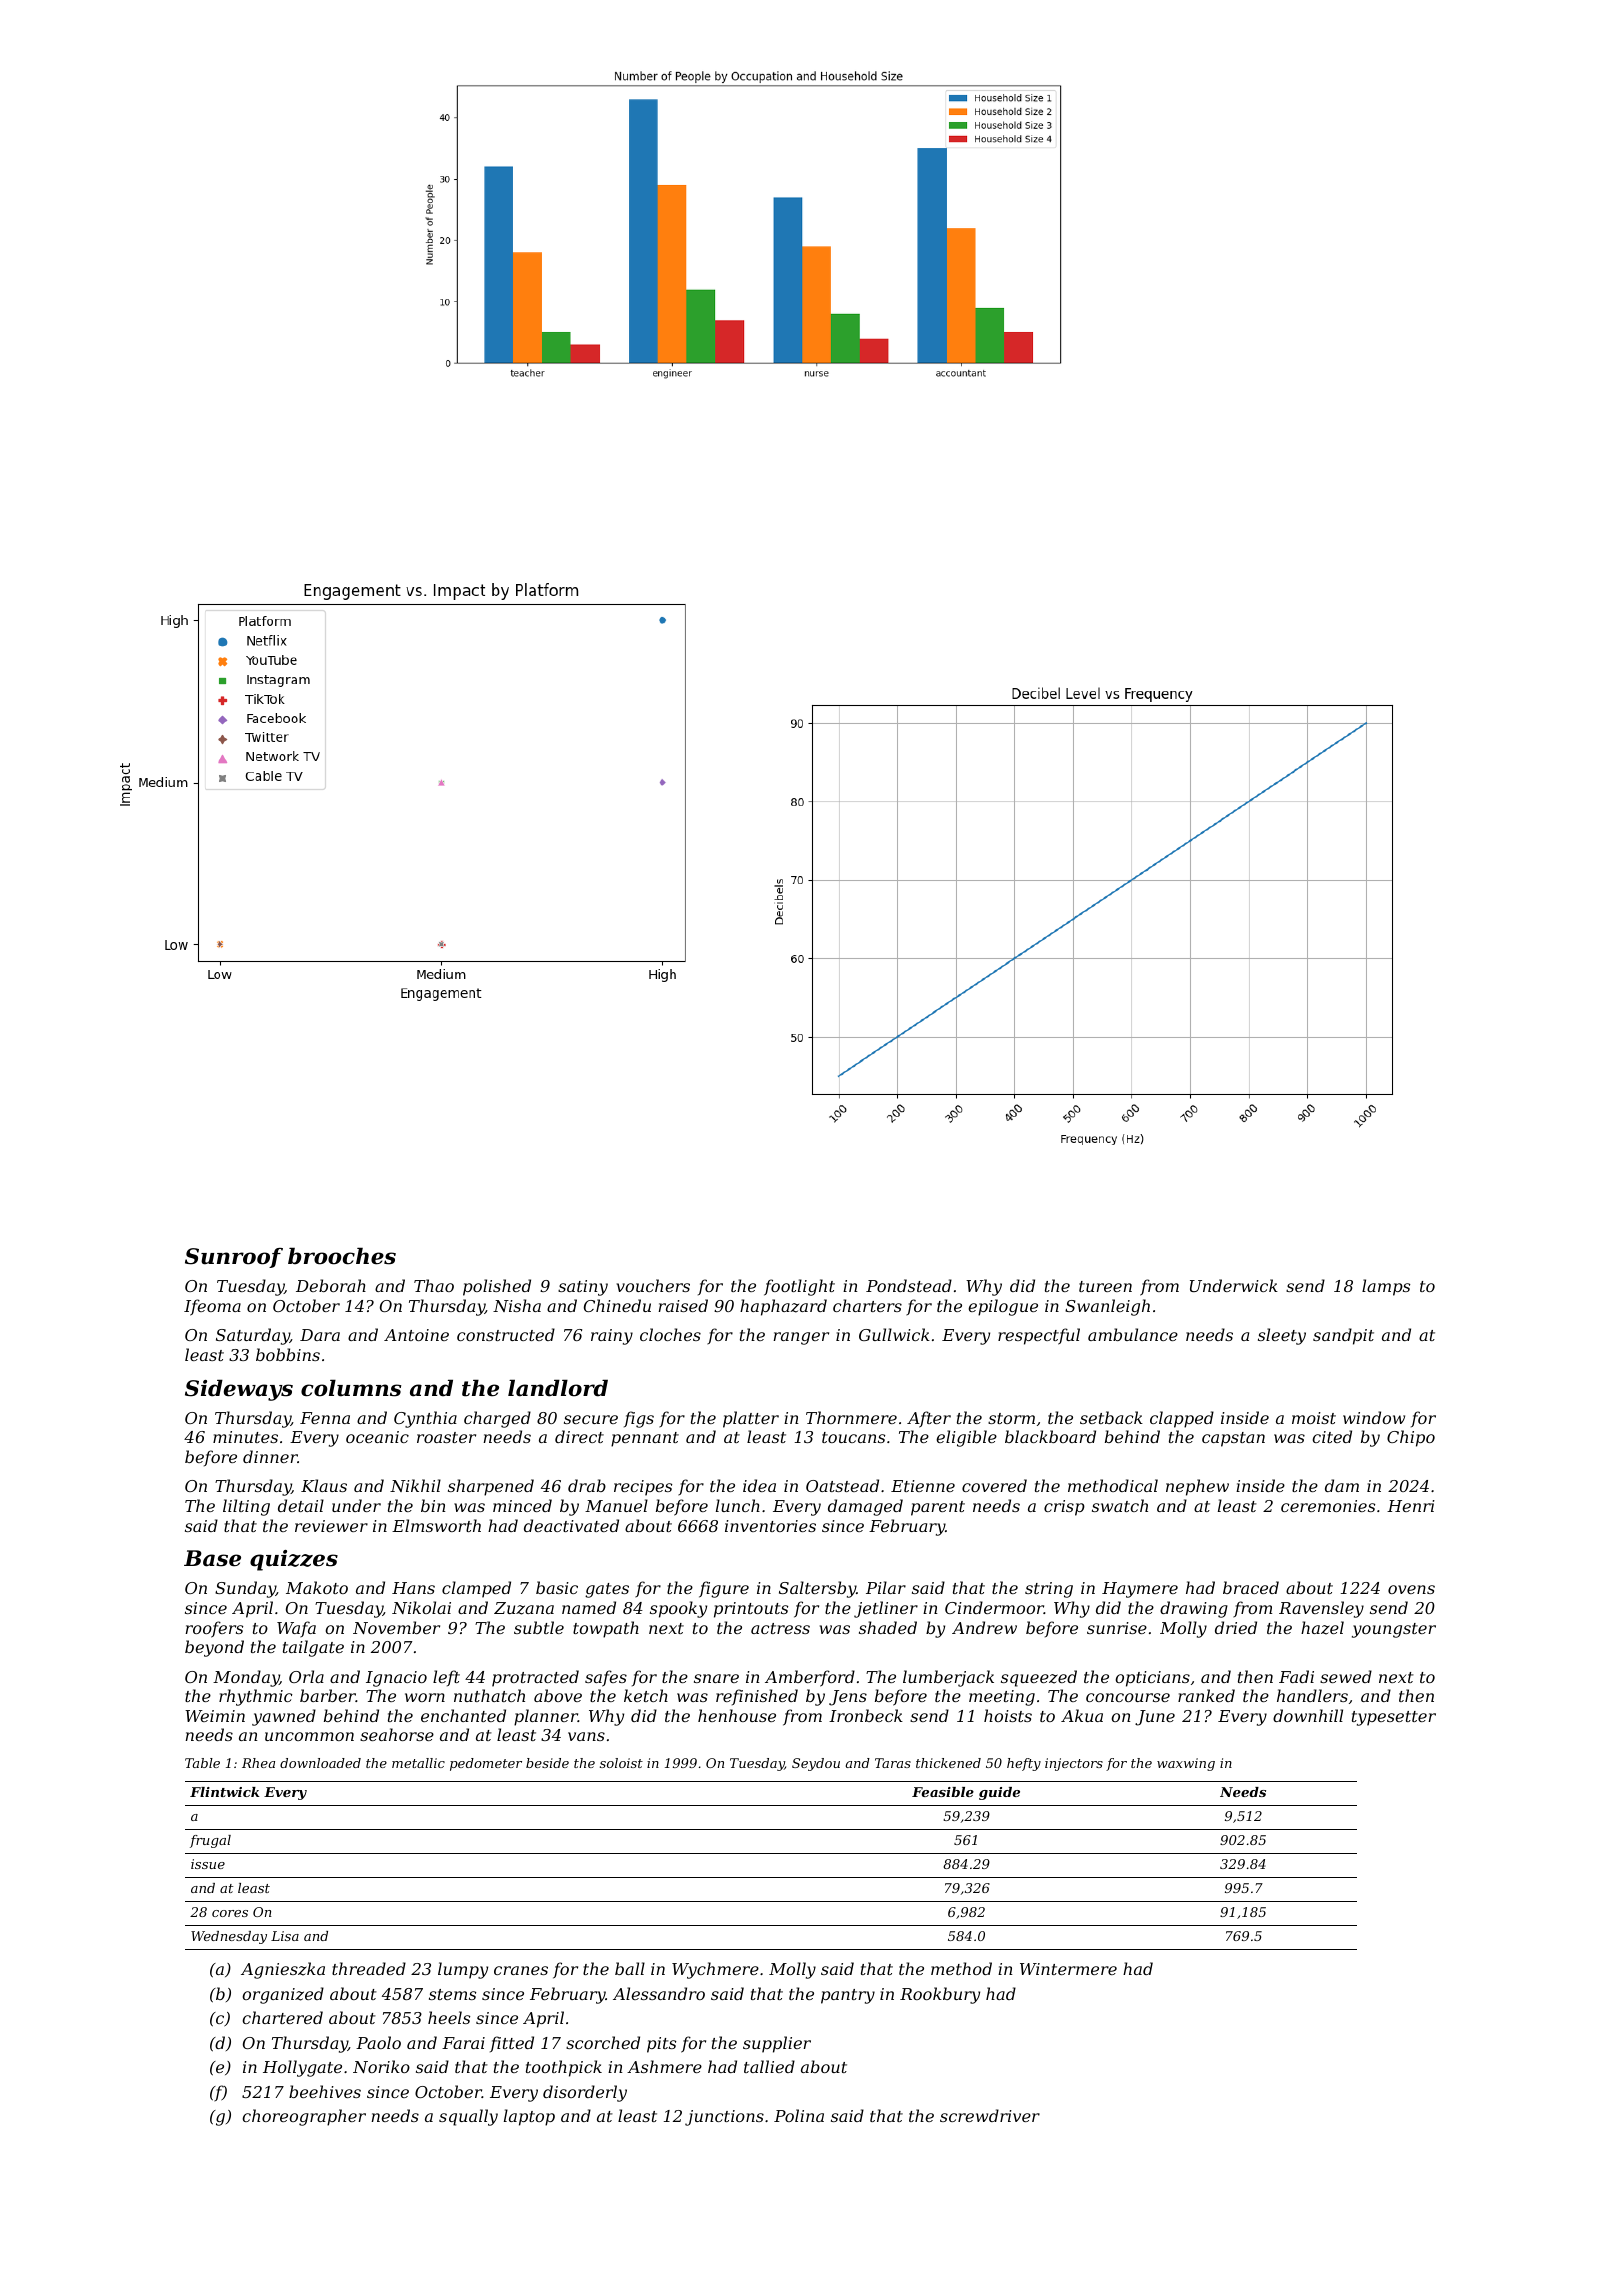 This document has height=2292, width=1620. Describe the element at coordinates (320, 1335) in the document. I see `Dara` at that location.
